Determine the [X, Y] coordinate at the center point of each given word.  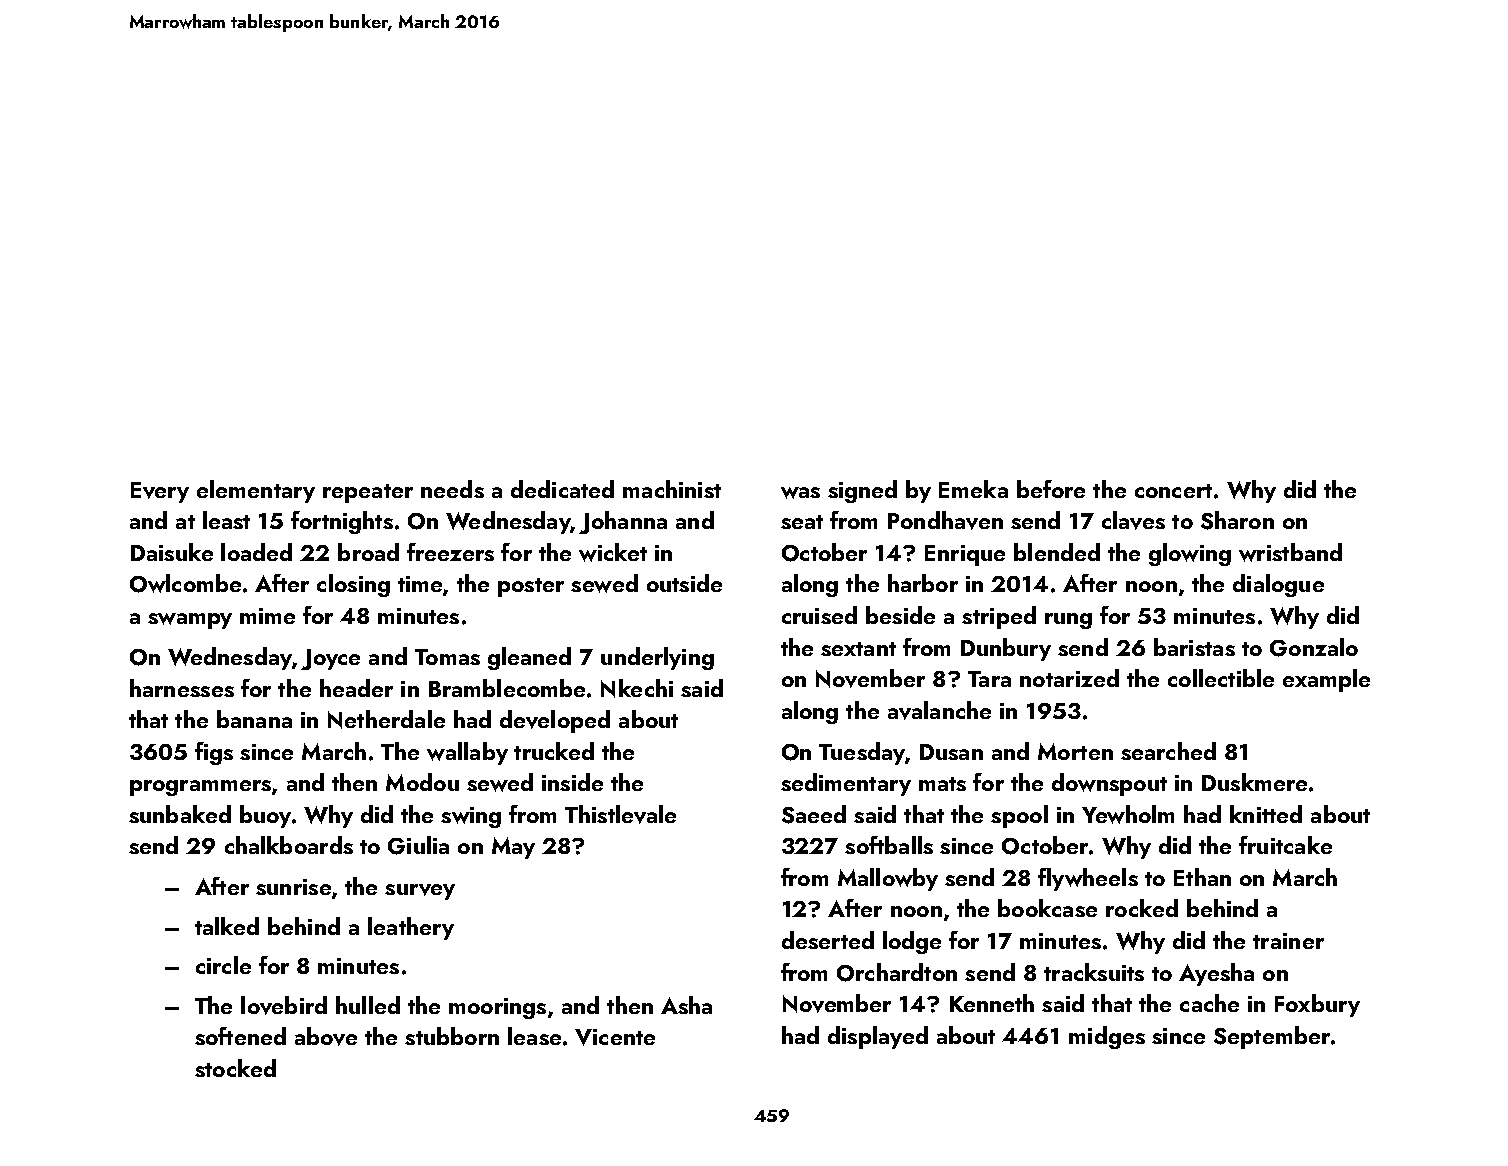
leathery [411, 928]
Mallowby [888, 879]
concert [1173, 491]
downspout [1109, 784]
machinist [672, 489]
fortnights [342, 522]
